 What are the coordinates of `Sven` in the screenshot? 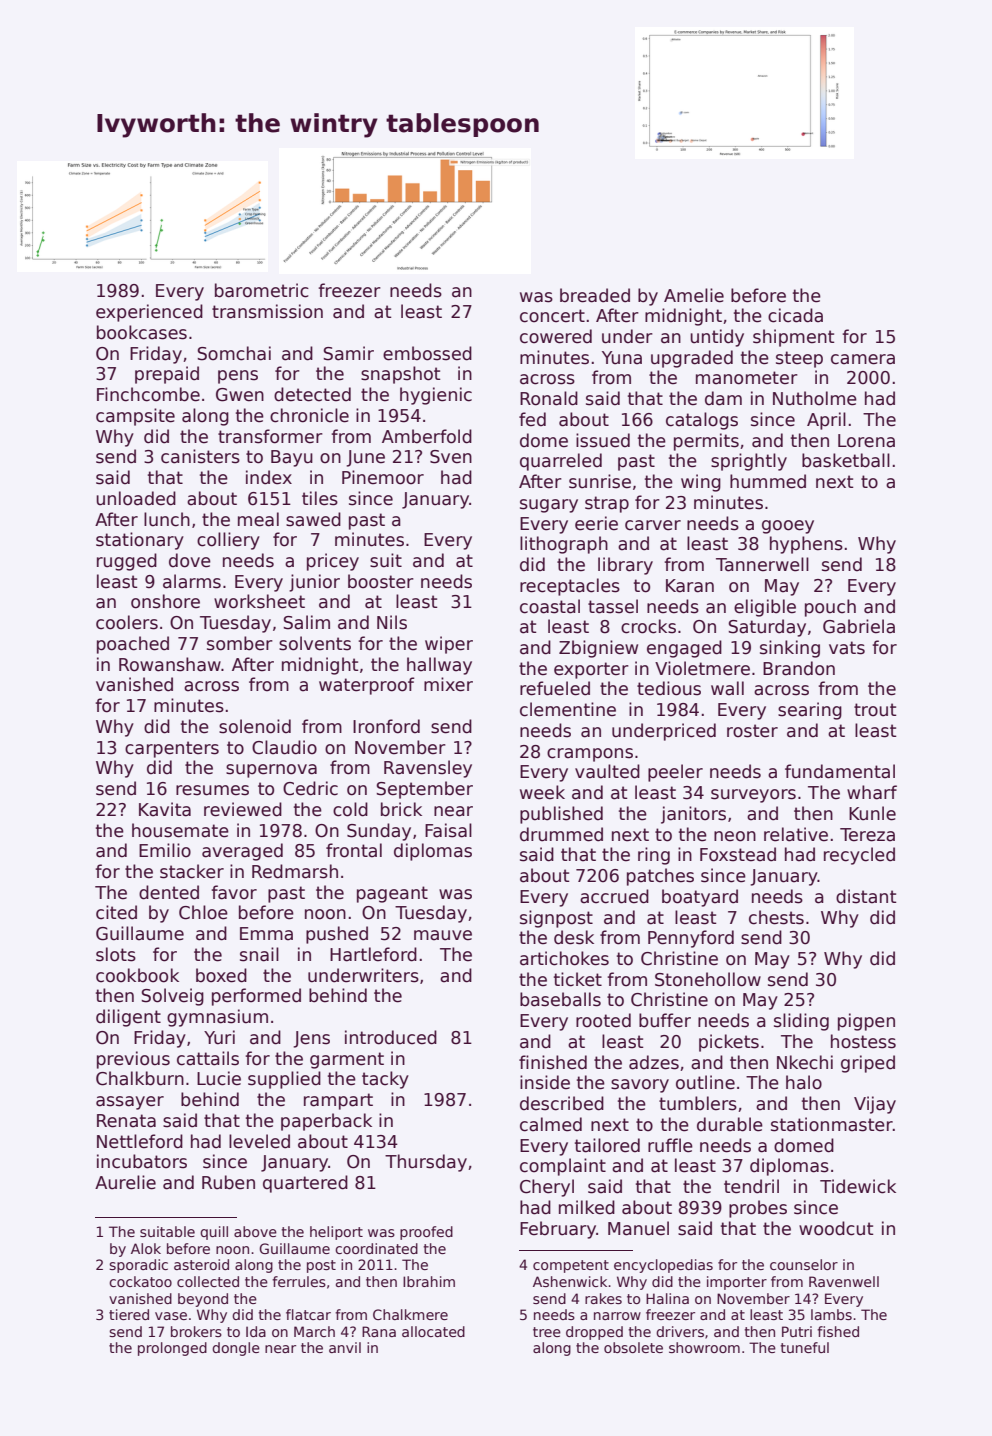 It's located at (451, 457).
